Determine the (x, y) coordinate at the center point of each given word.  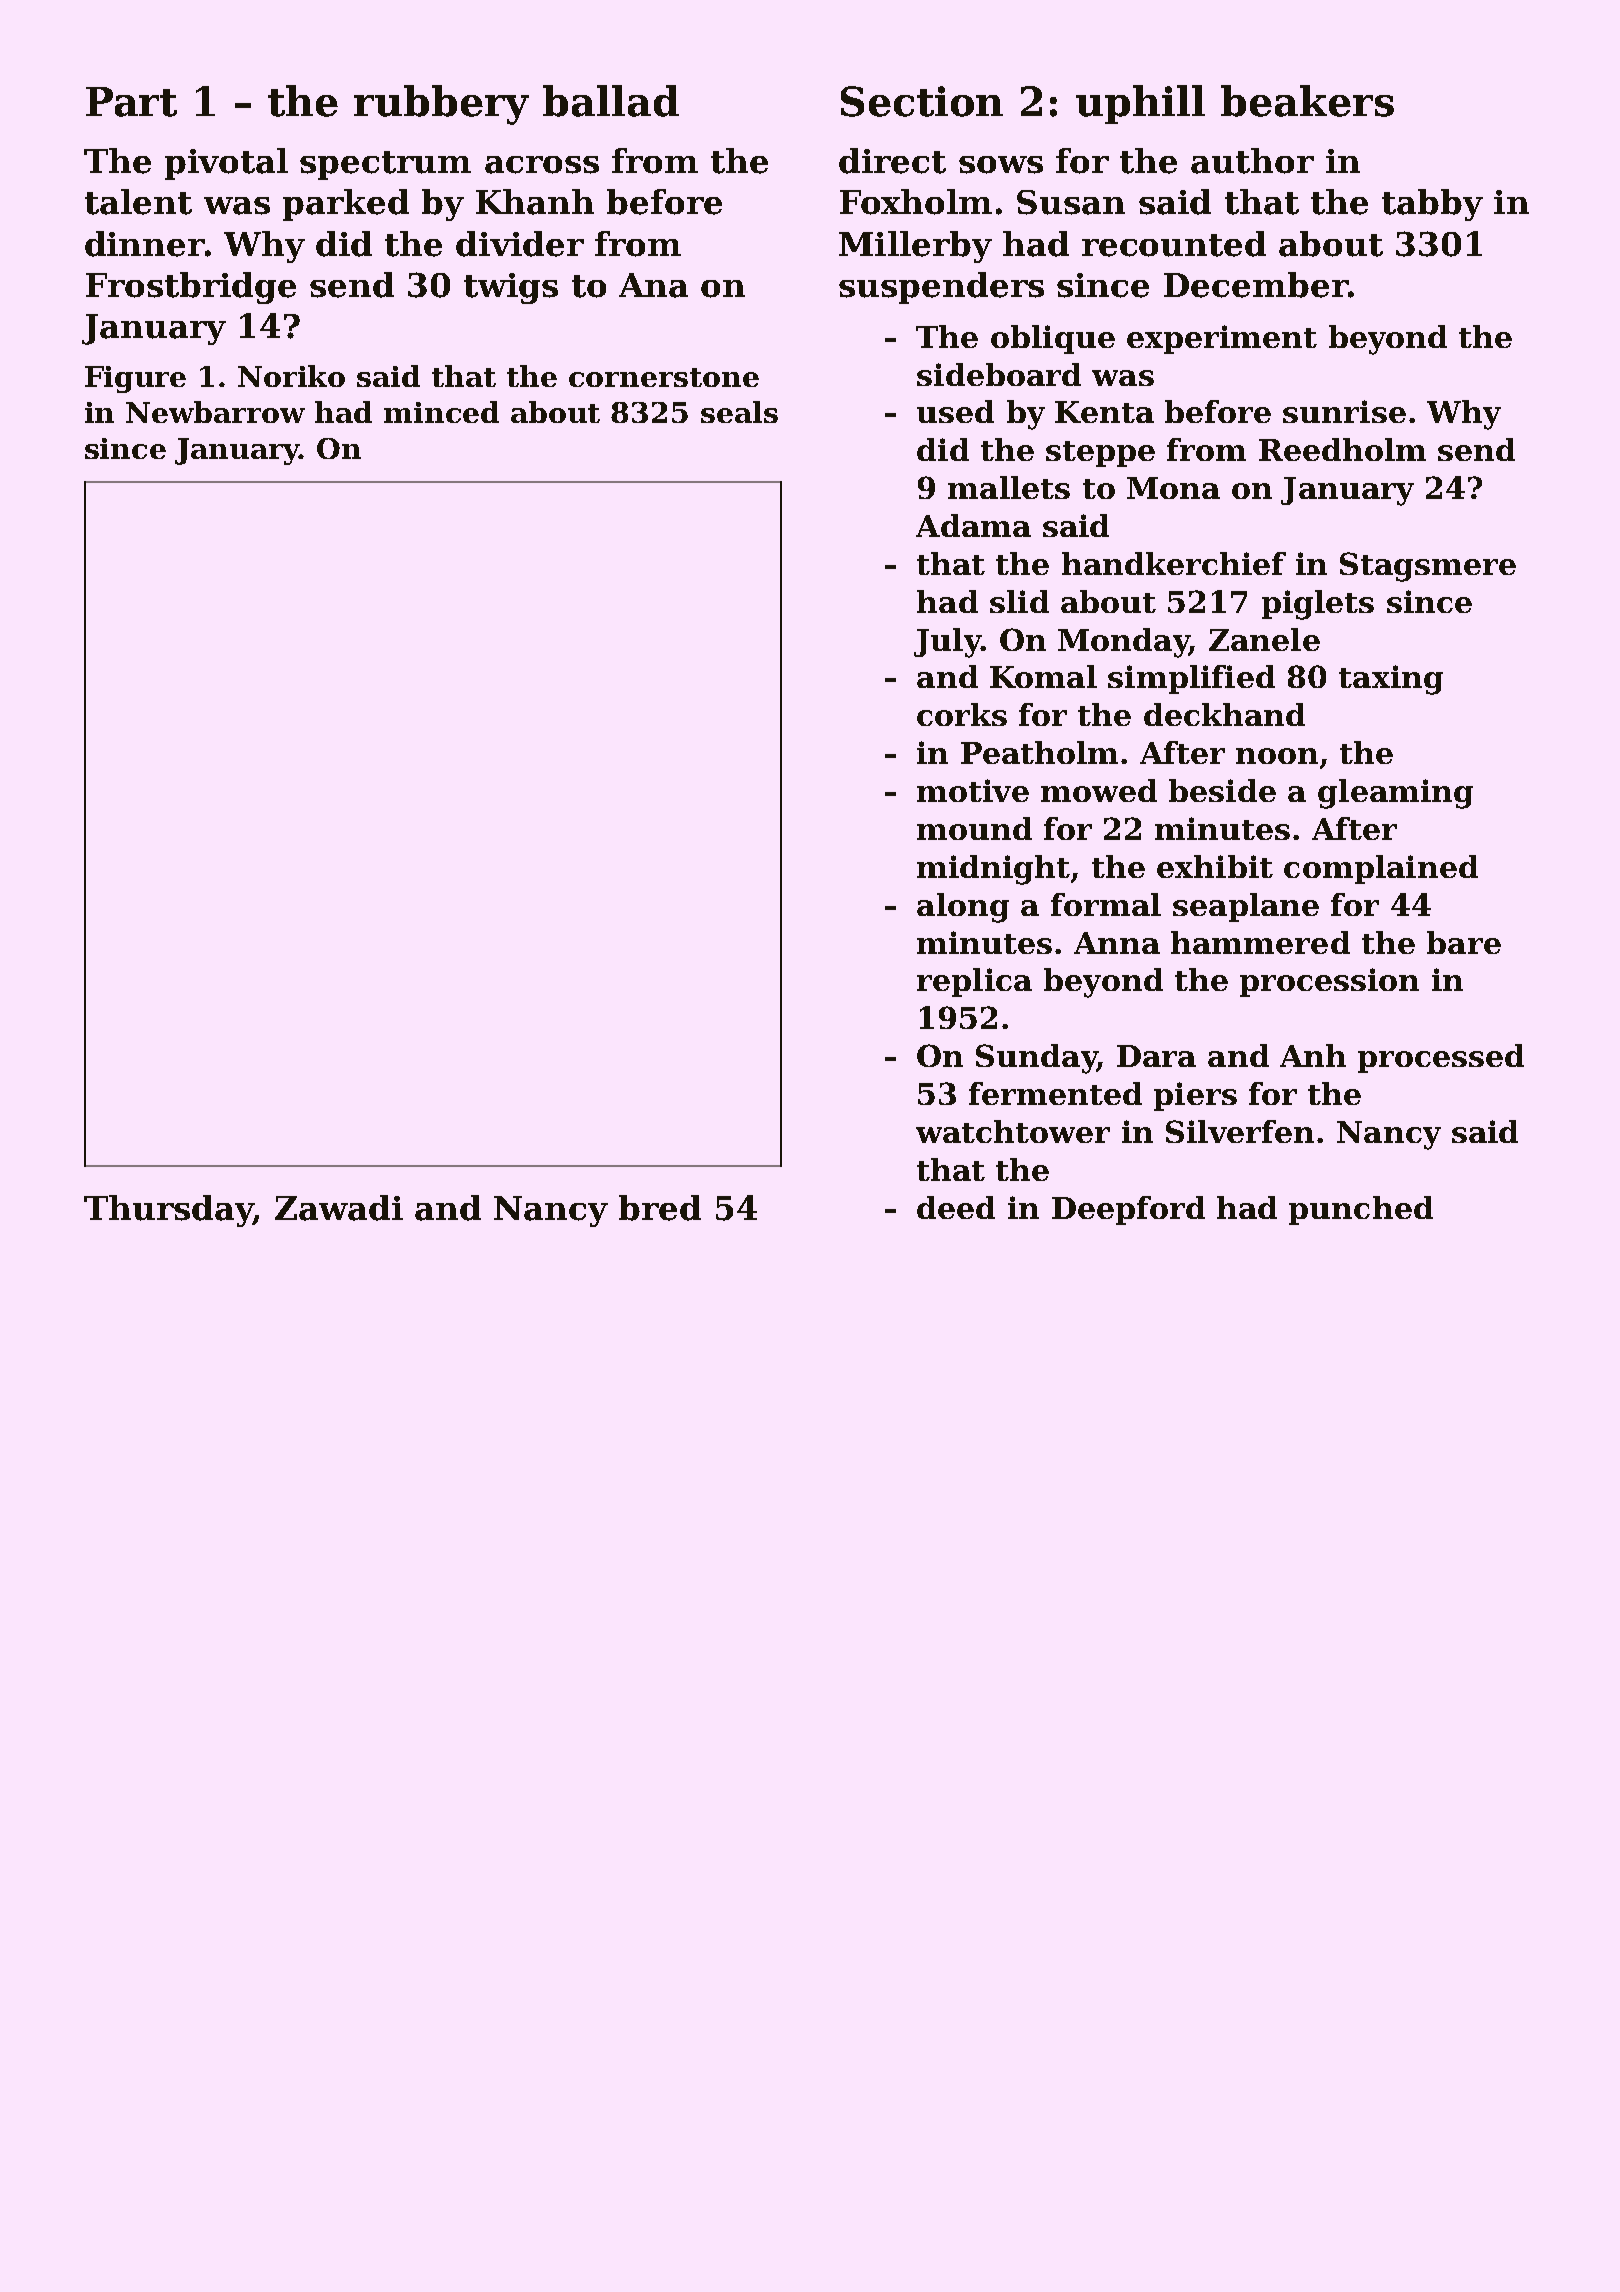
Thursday (168, 1211)
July (947, 643)
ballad (611, 101)
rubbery (441, 105)
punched (1361, 1210)
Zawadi (339, 1208)
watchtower (1013, 1131)
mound (974, 828)
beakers (1307, 101)
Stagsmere (1428, 567)
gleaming (1395, 794)
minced (441, 412)
